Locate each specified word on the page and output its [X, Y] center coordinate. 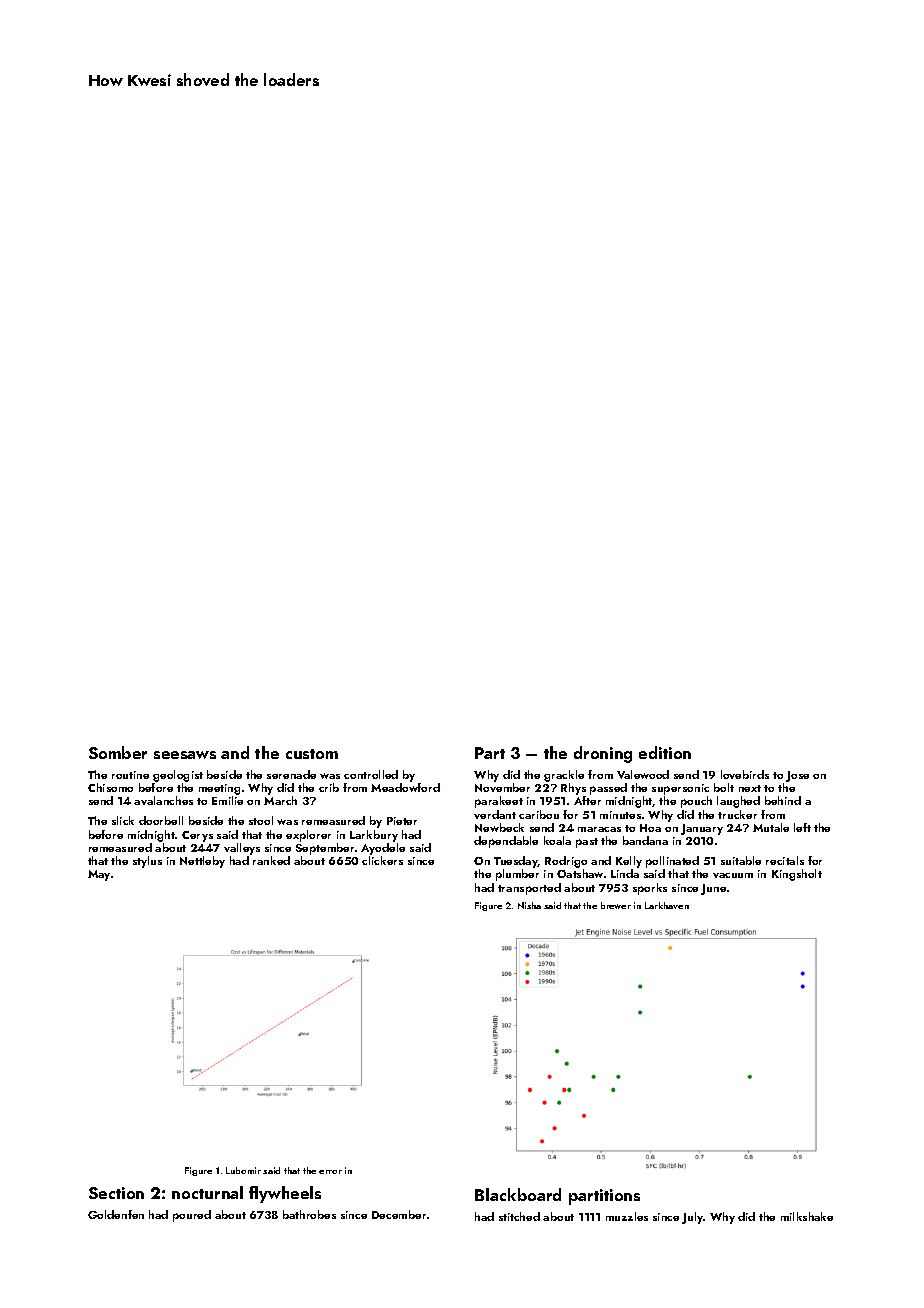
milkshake [807, 1216]
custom [312, 754]
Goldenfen [116, 1214]
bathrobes [309, 1214]
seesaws [185, 755]
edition [665, 752]
